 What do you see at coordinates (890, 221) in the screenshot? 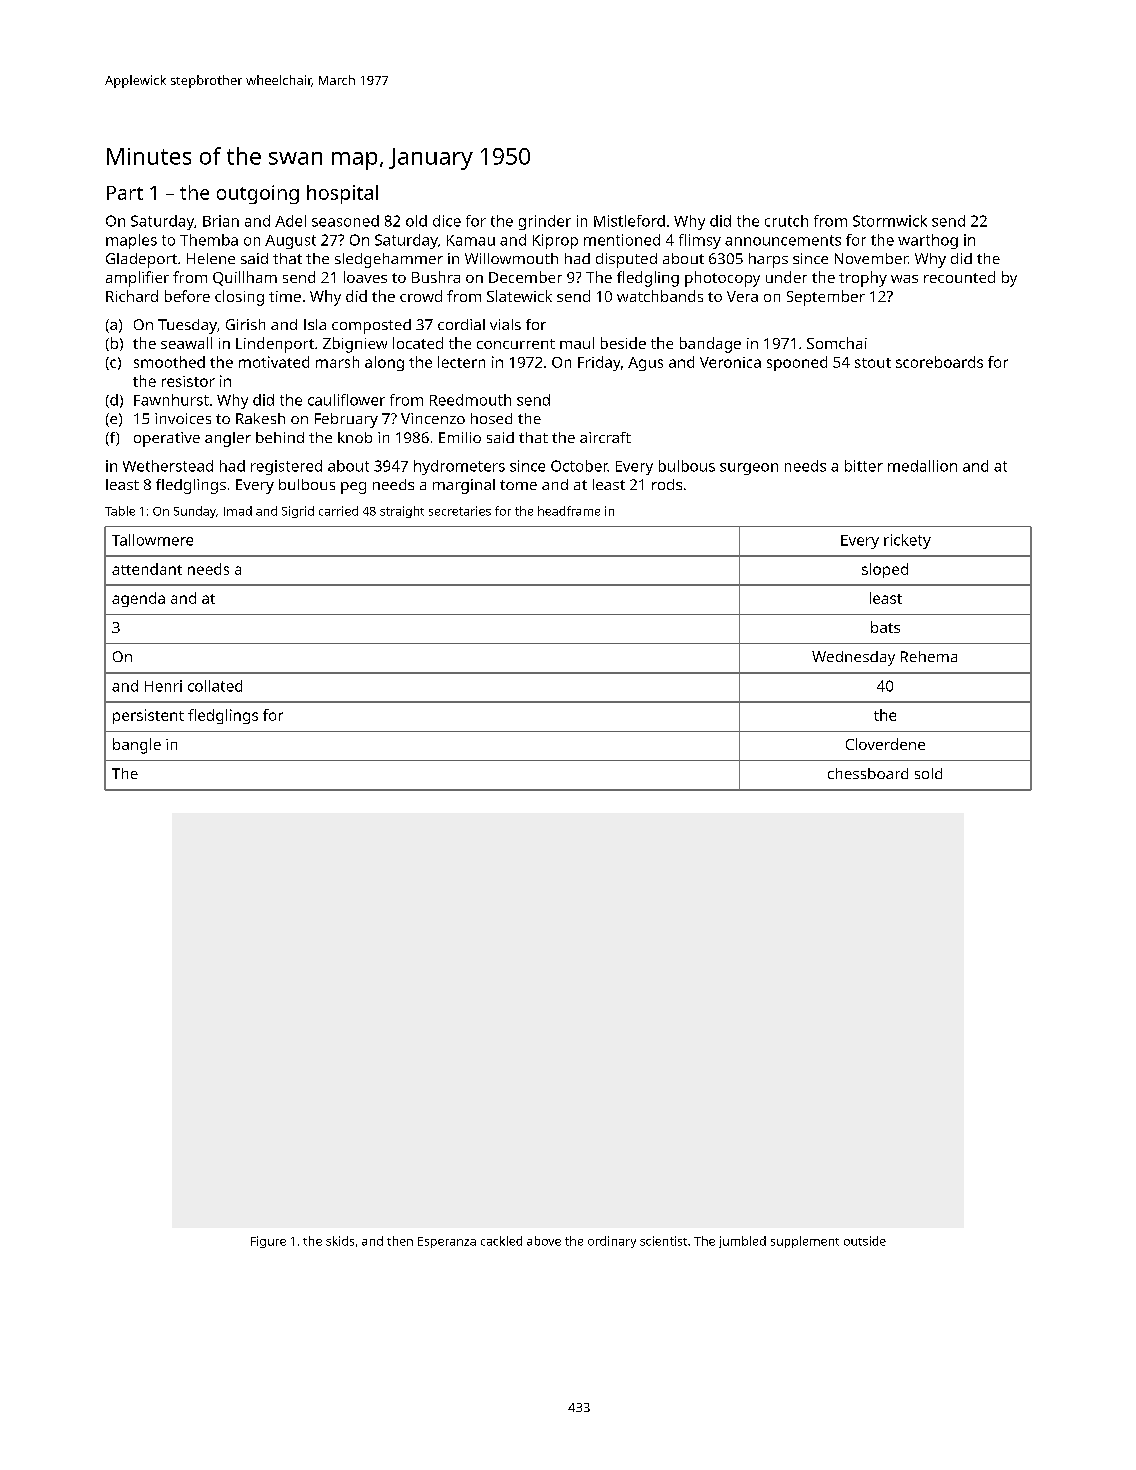
I see `Stormwick` at bounding box center [890, 221].
